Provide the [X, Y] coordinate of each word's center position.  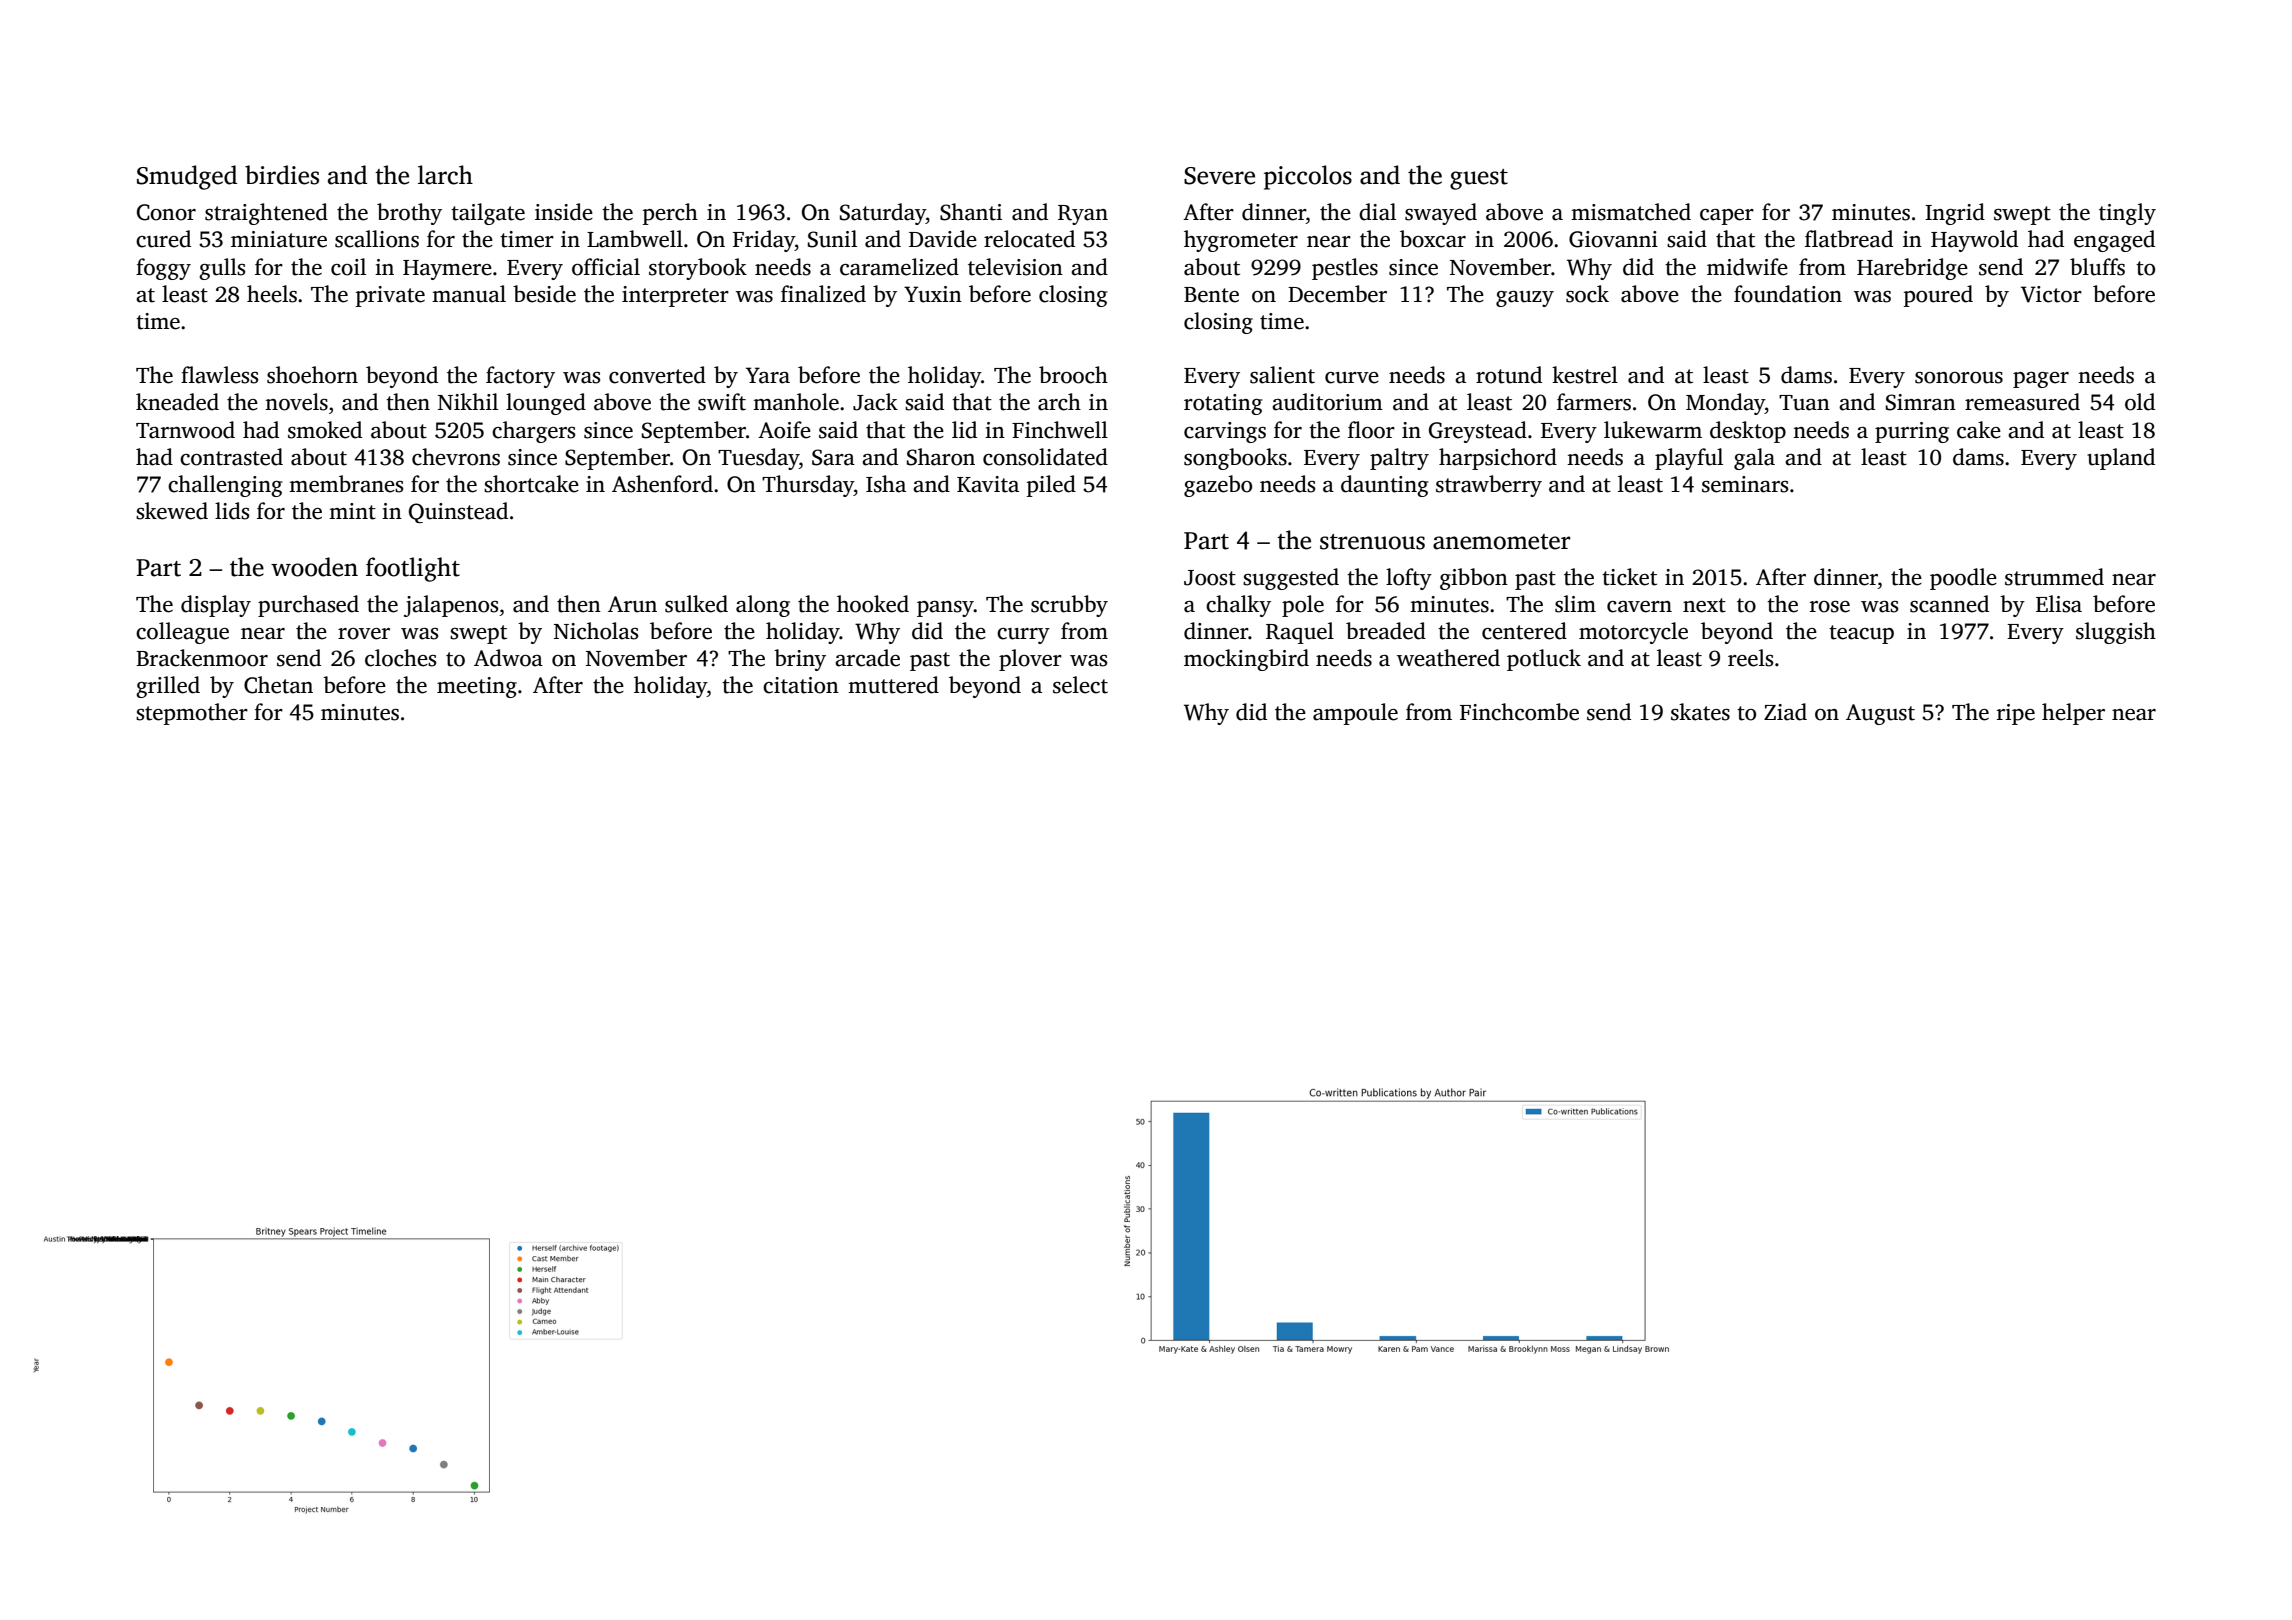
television [1015, 267]
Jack [875, 402]
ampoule [1355, 714]
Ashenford [662, 484]
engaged [2114, 241]
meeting [477, 687]
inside [564, 212]
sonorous [1959, 378]
